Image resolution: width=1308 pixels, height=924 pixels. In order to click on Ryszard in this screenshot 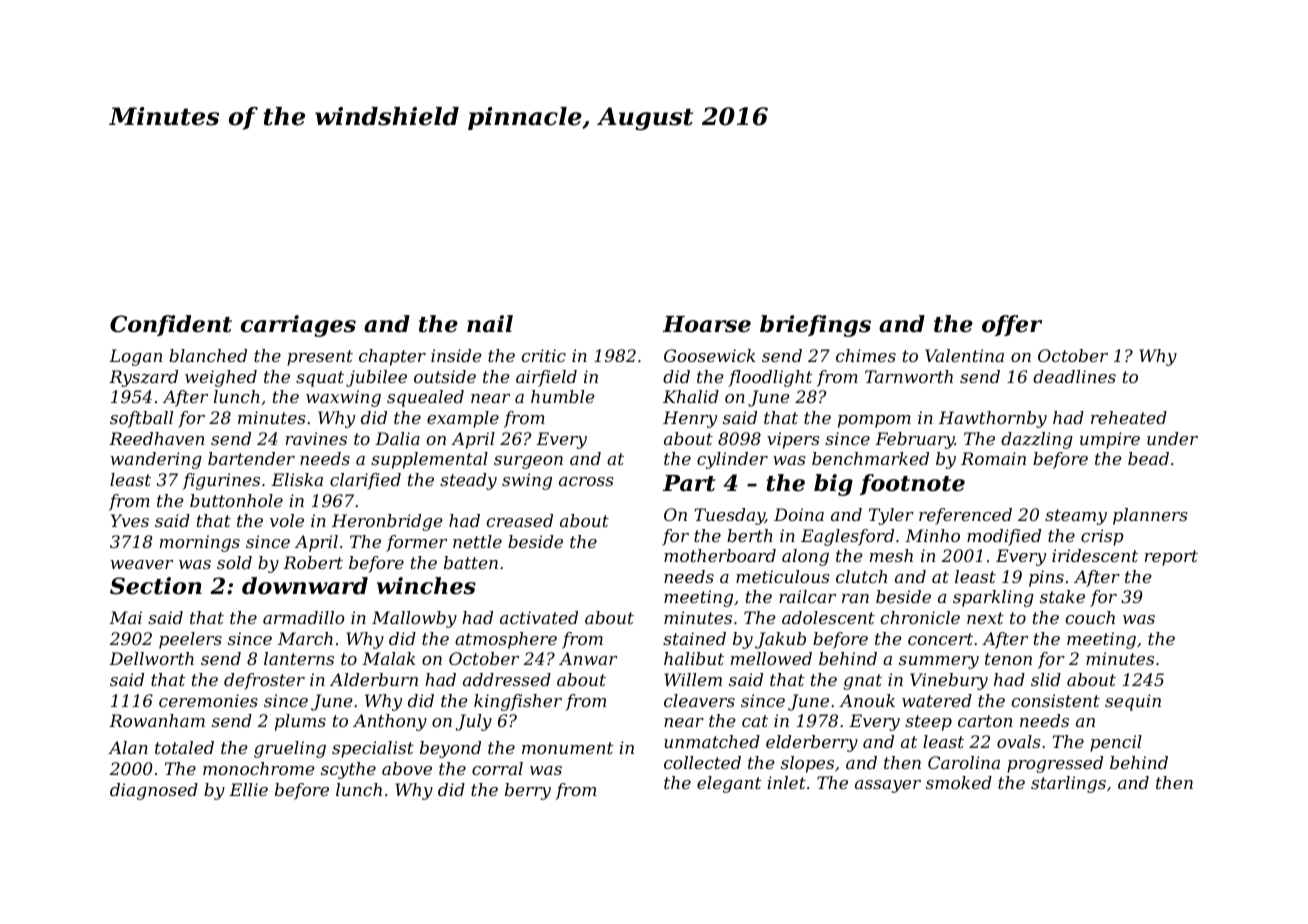, I will do `click(143, 378)`.
